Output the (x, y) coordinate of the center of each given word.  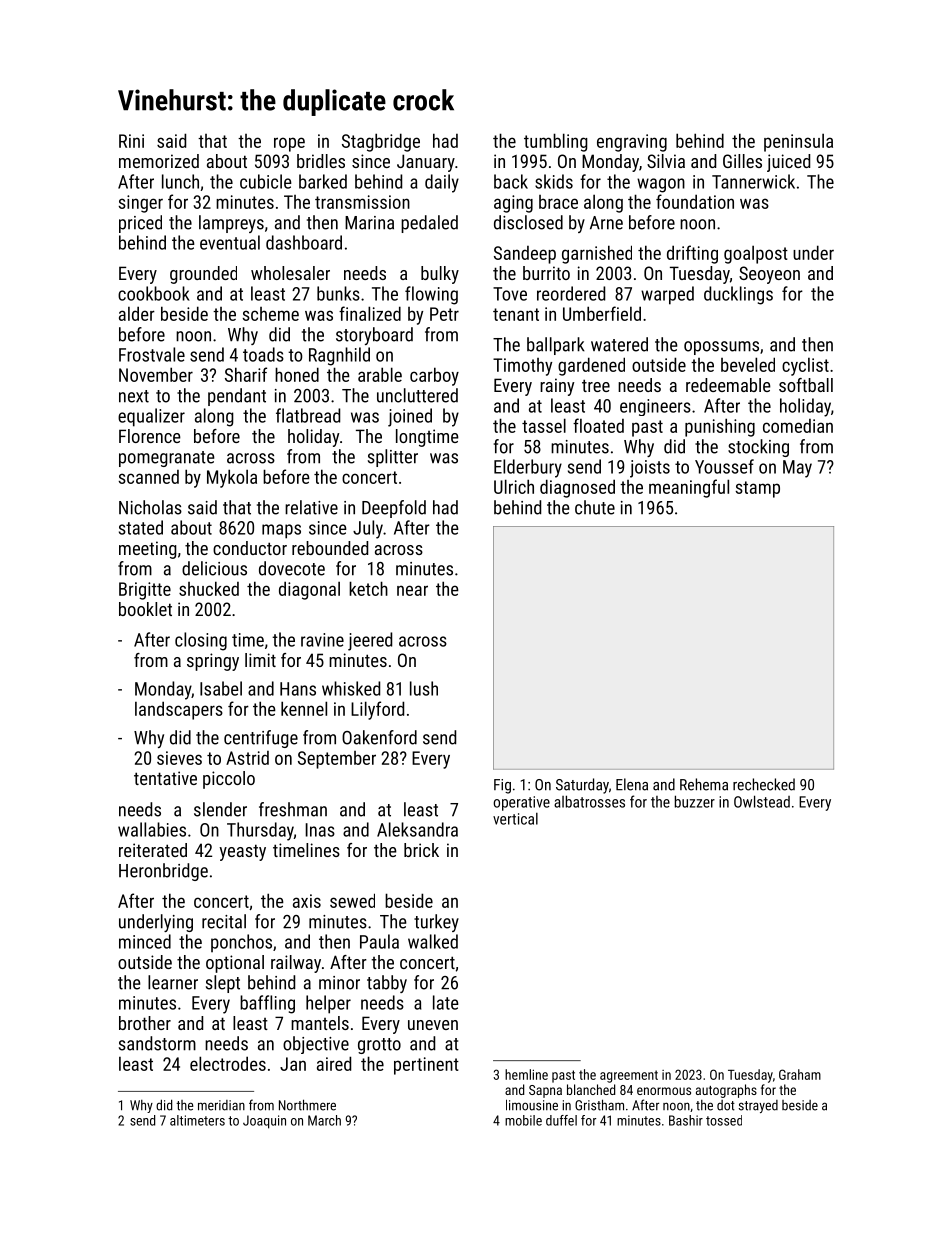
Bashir (686, 1120)
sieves (179, 758)
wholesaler (290, 273)
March (324, 1120)
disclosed (528, 222)
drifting (692, 254)
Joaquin (264, 1122)
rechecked (764, 784)
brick (421, 850)
